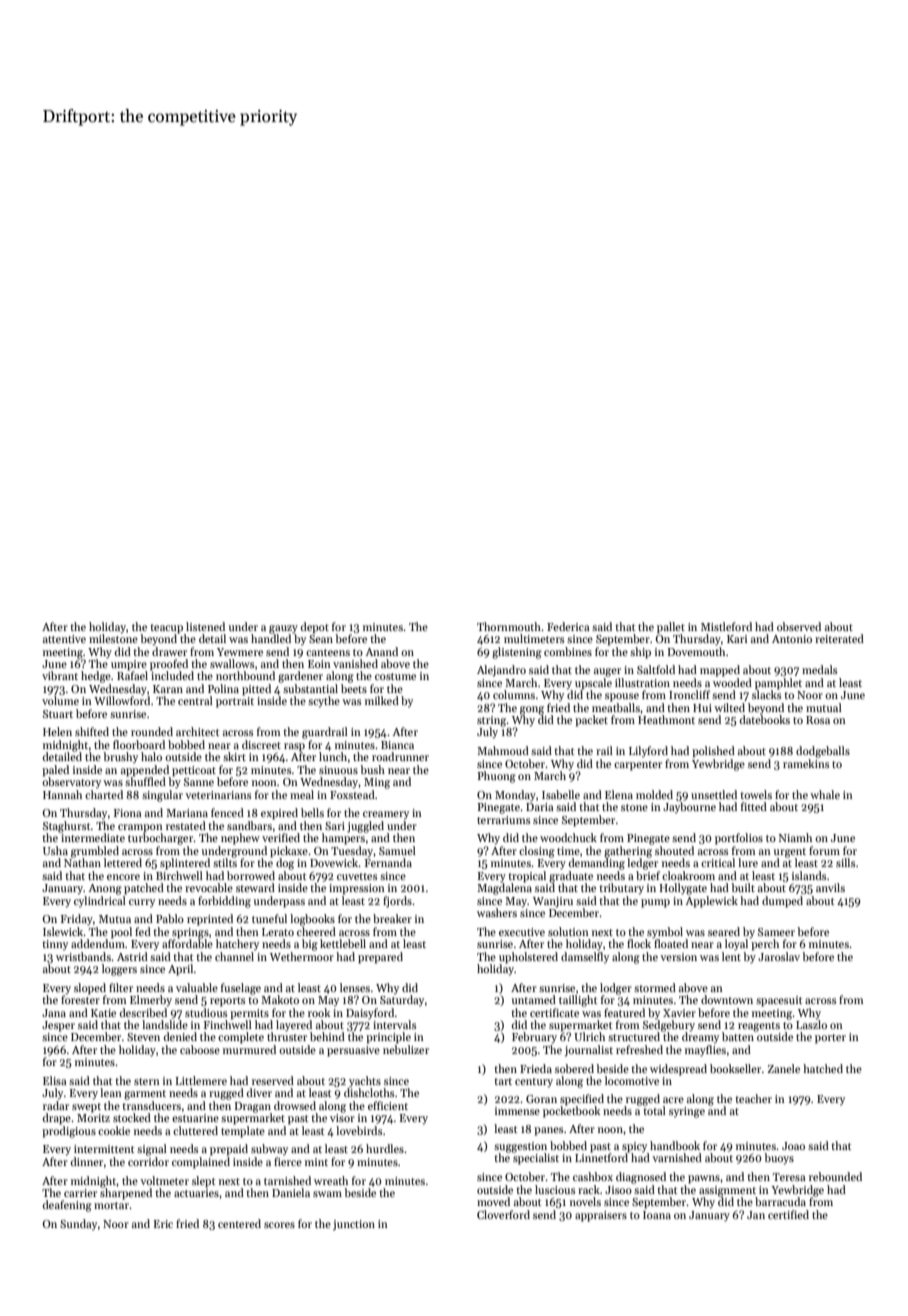 The width and height of the screenshot is (908, 1316). Describe the element at coordinates (788, 1214) in the screenshot. I see `certified` at that location.
